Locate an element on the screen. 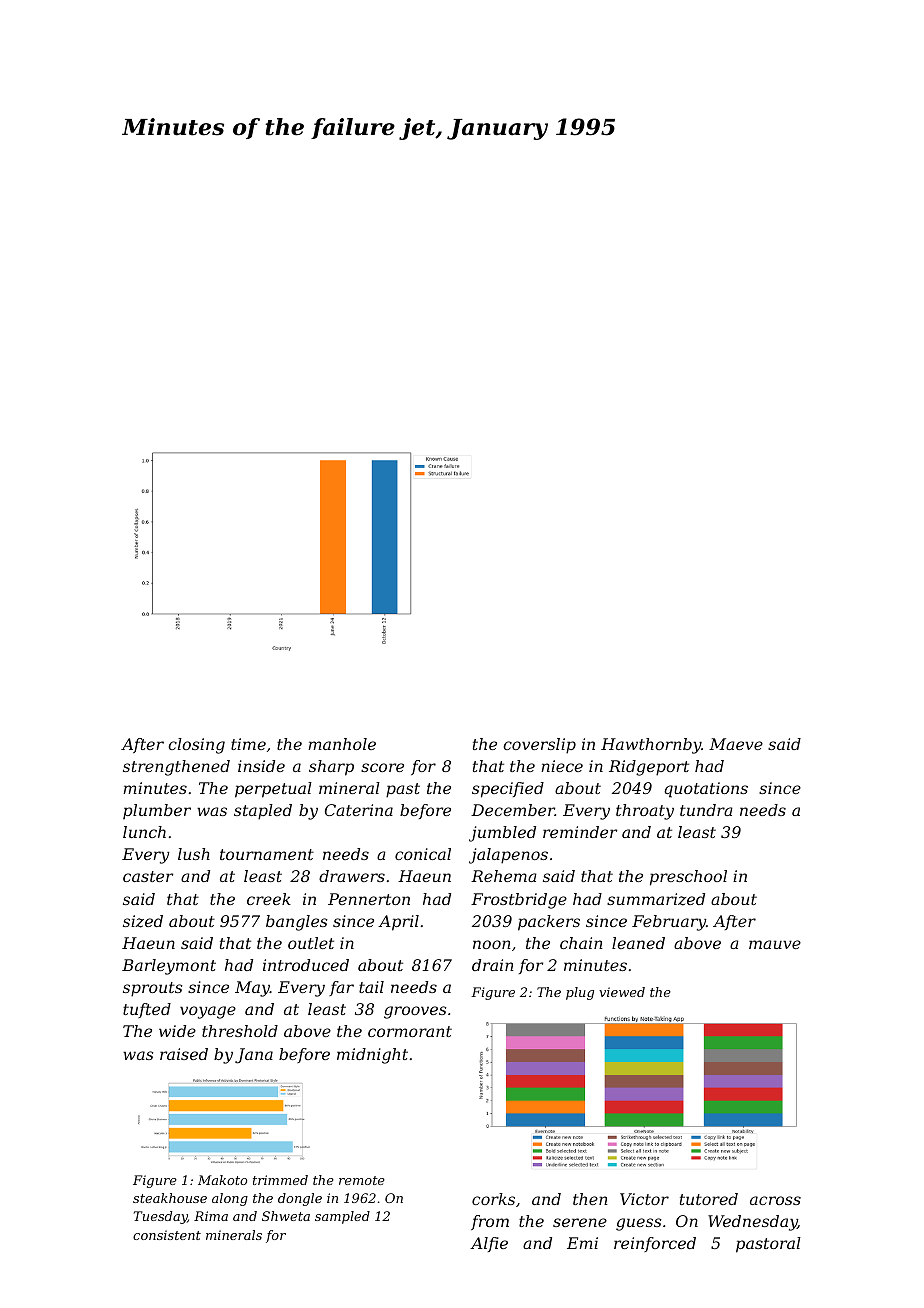  closing is located at coordinates (196, 746).
